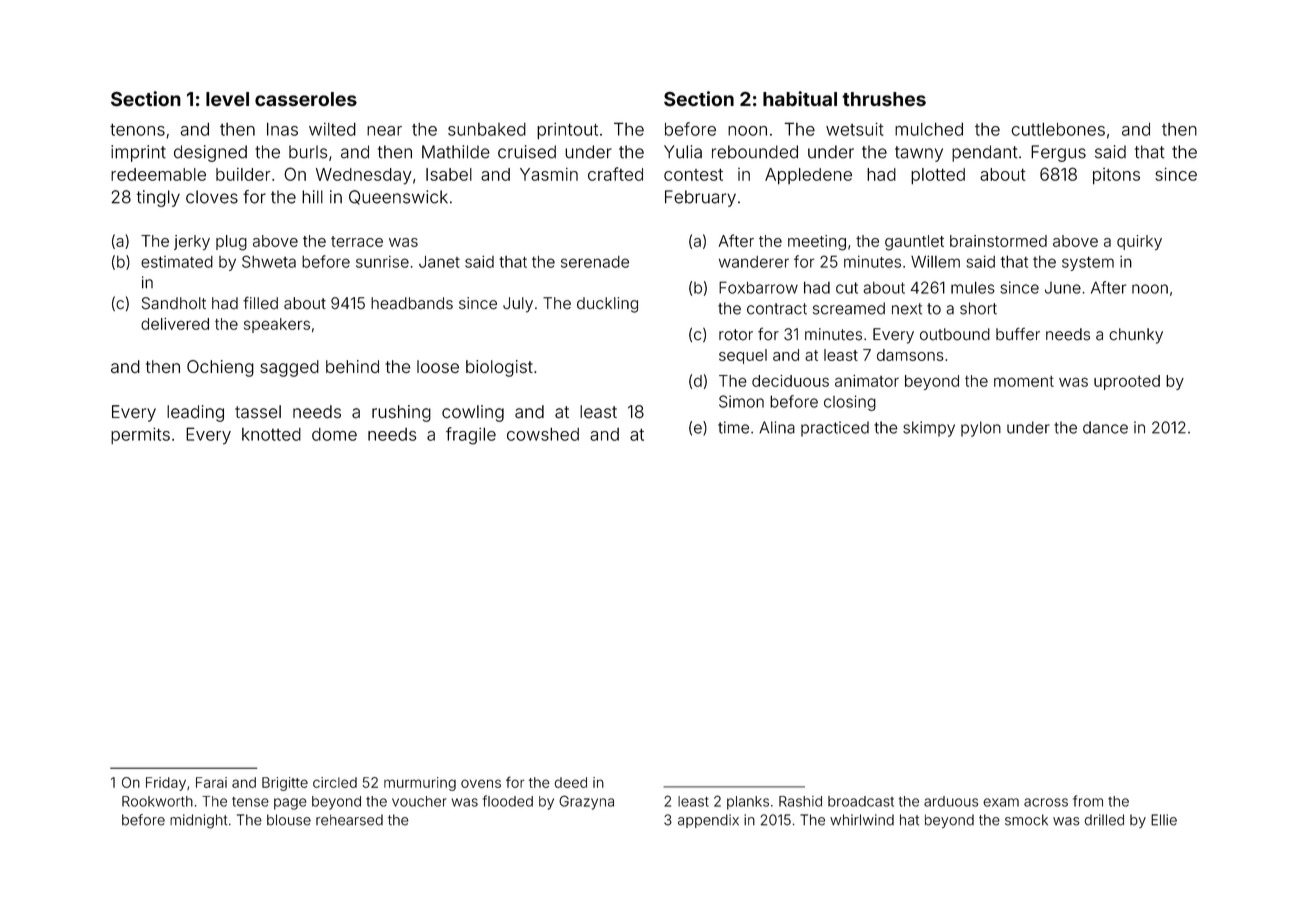 The image size is (1308, 924). Describe the element at coordinates (227, 99) in the screenshot. I see `level` at that location.
